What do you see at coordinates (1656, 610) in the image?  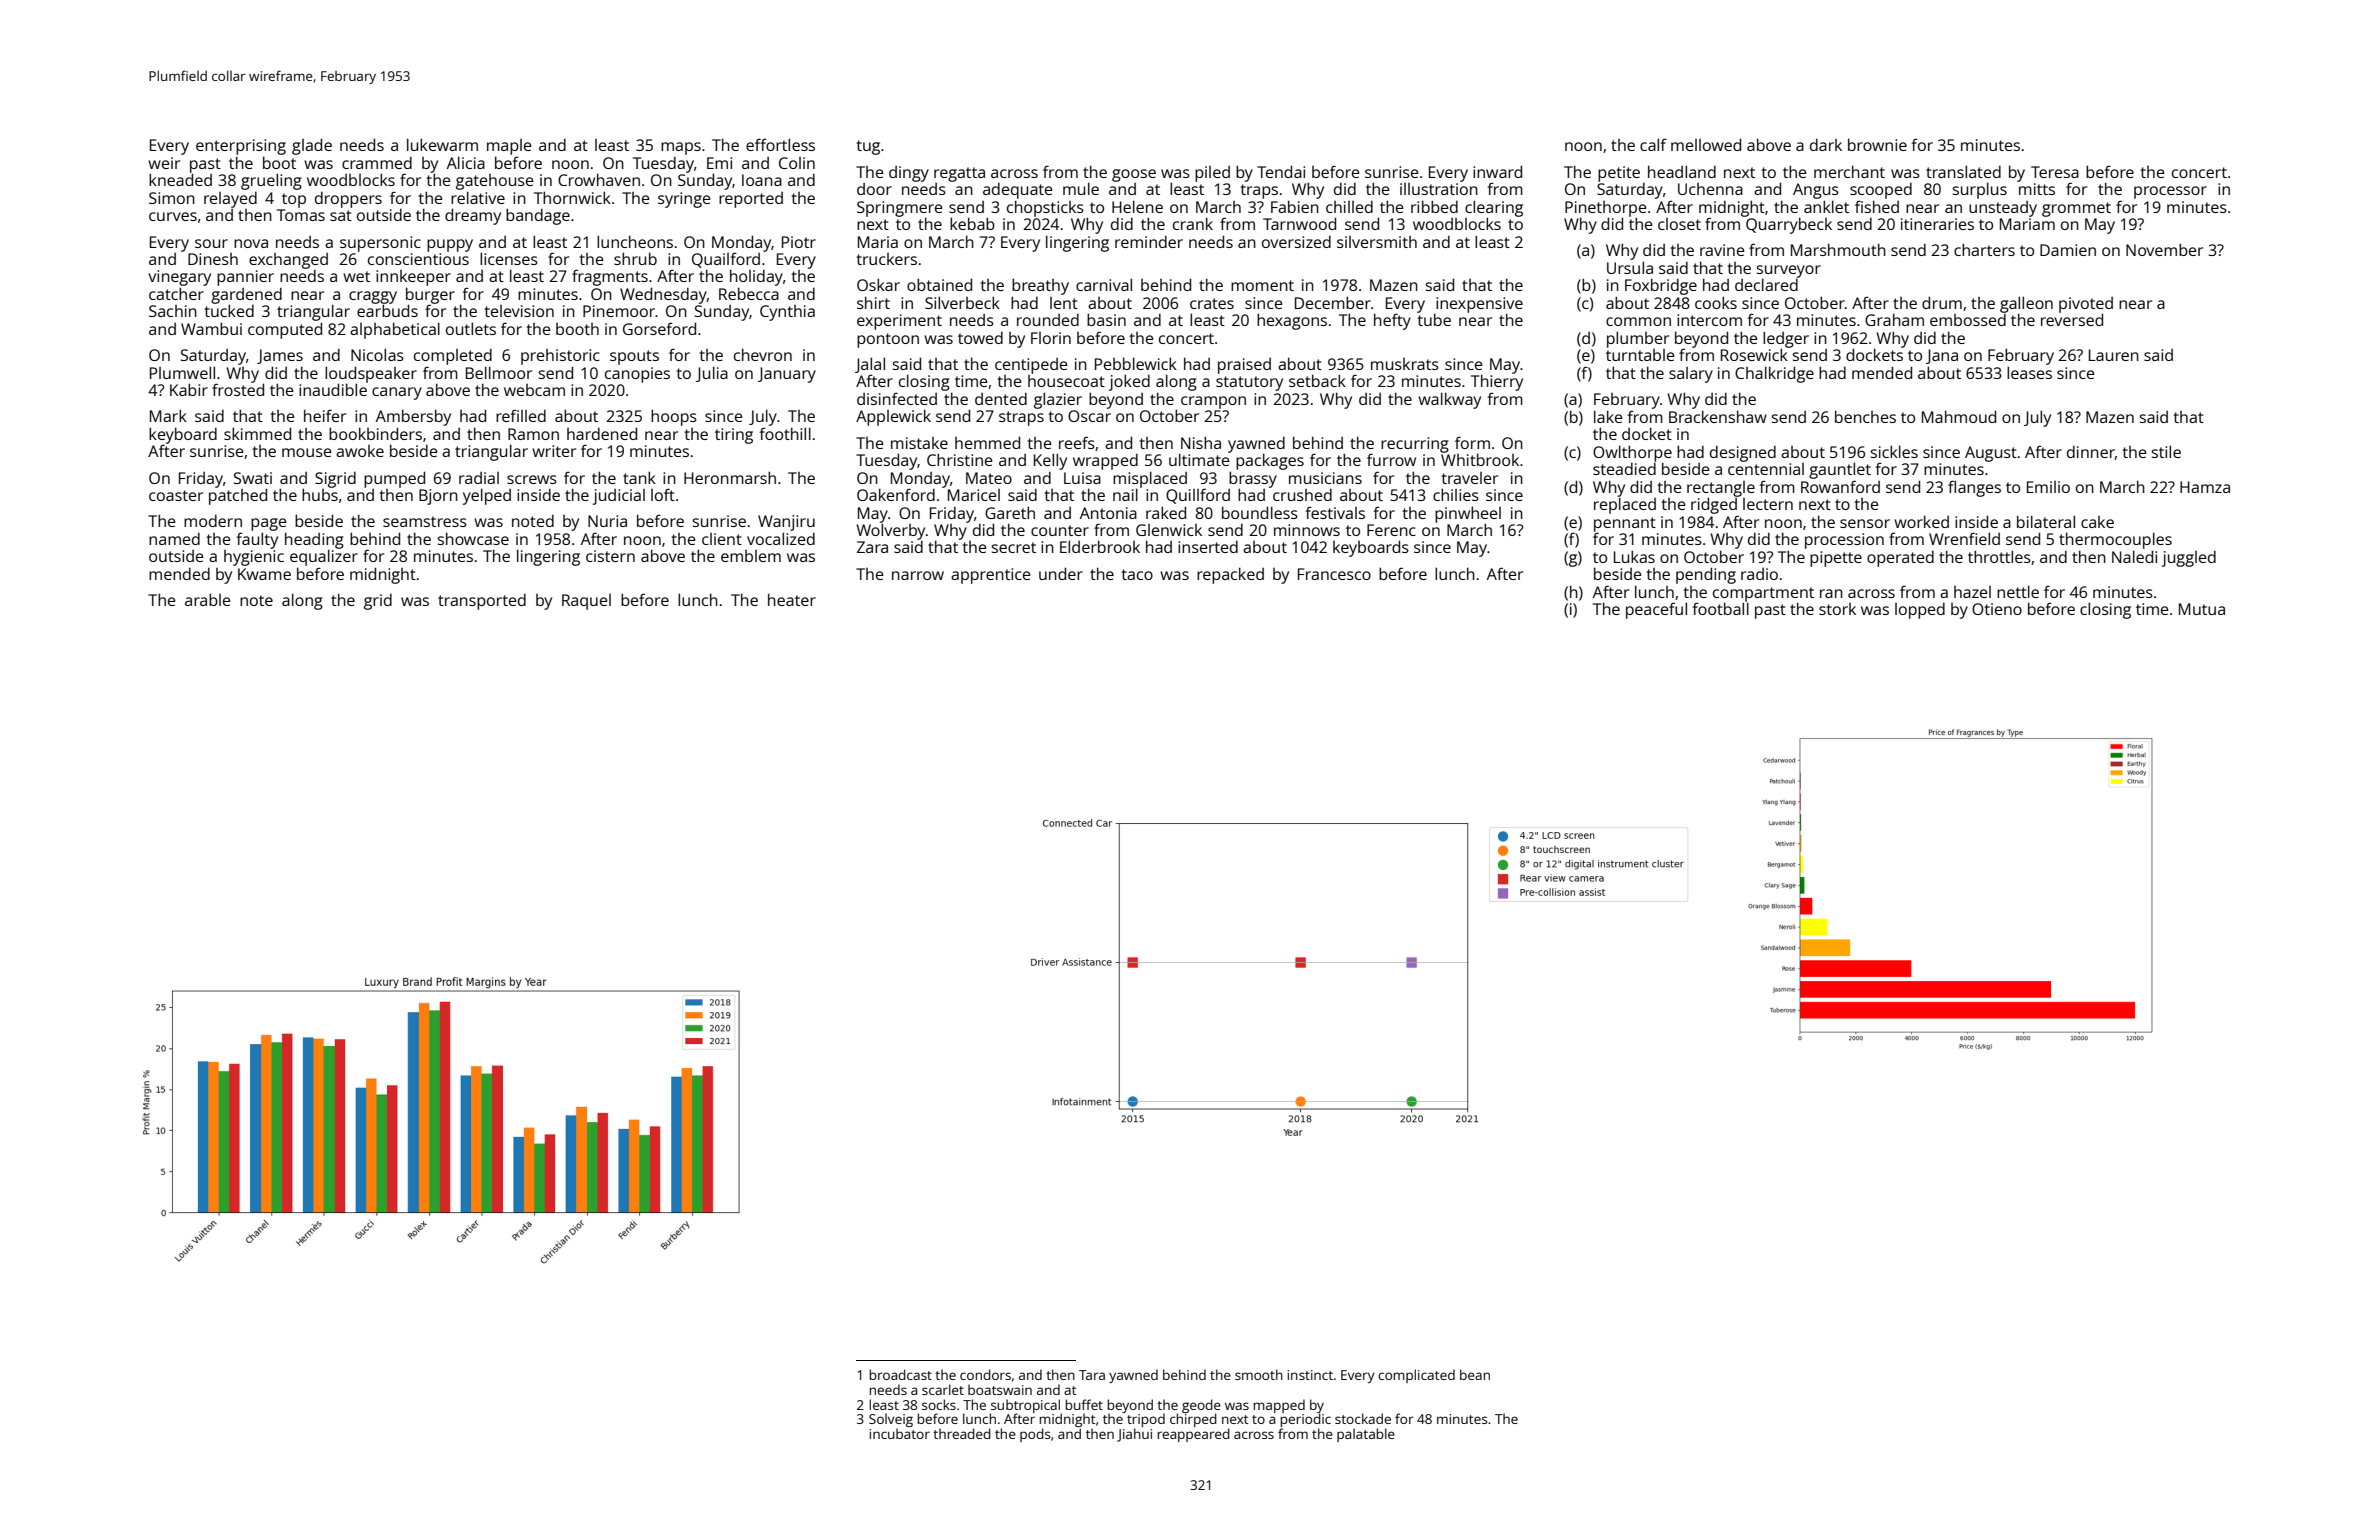 I see `peaceful` at bounding box center [1656, 610].
